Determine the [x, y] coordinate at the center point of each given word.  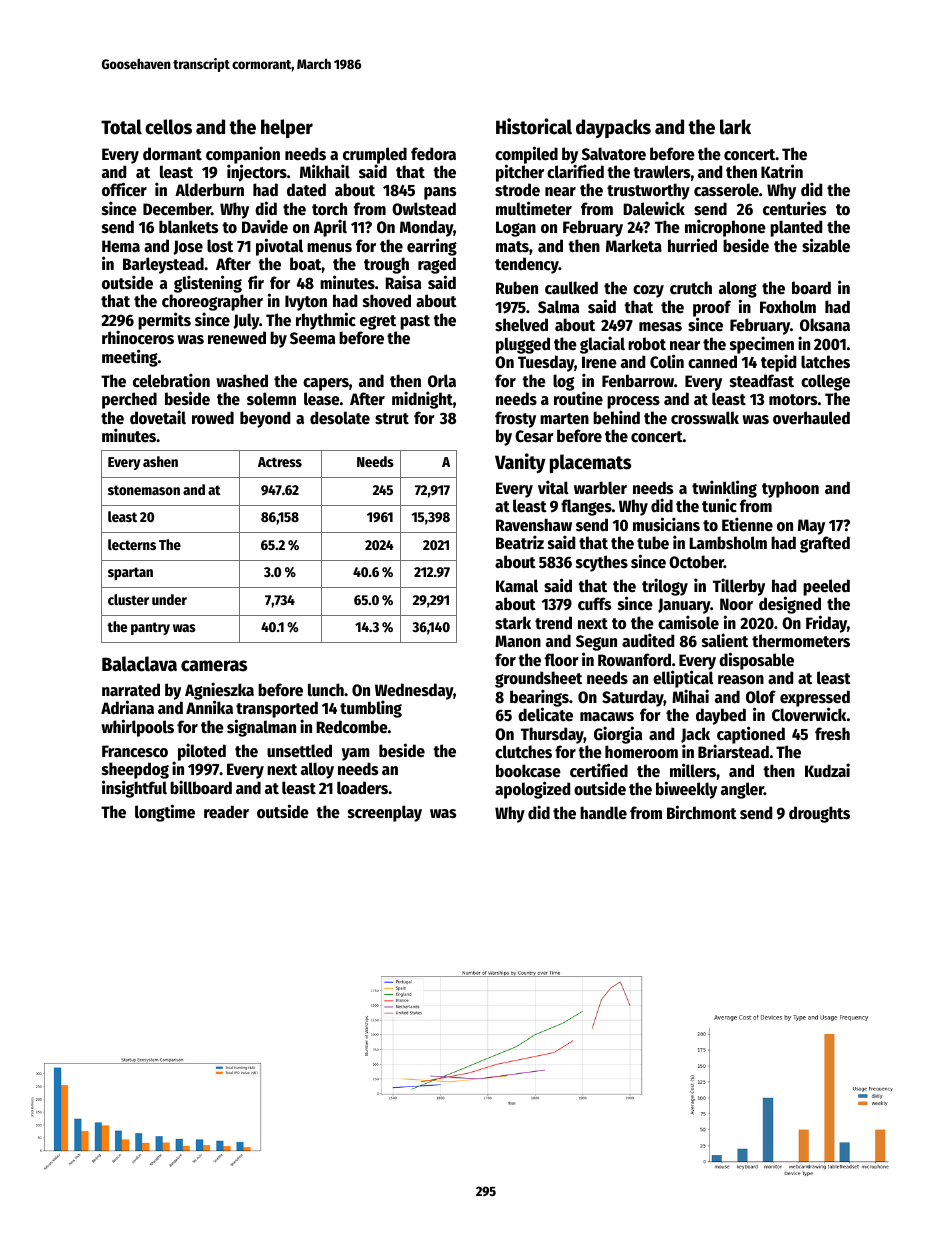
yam [356, 754]
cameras [214, 666]
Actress [280, 462]
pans [440, 193]
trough [386, 265]
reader [226, 812]
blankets [188, 227]
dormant [172, 154]
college [825, 382]
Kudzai [827, 770]
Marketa [634, 246]
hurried [692, 245]
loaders [362, 788]
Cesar [534, 436]
